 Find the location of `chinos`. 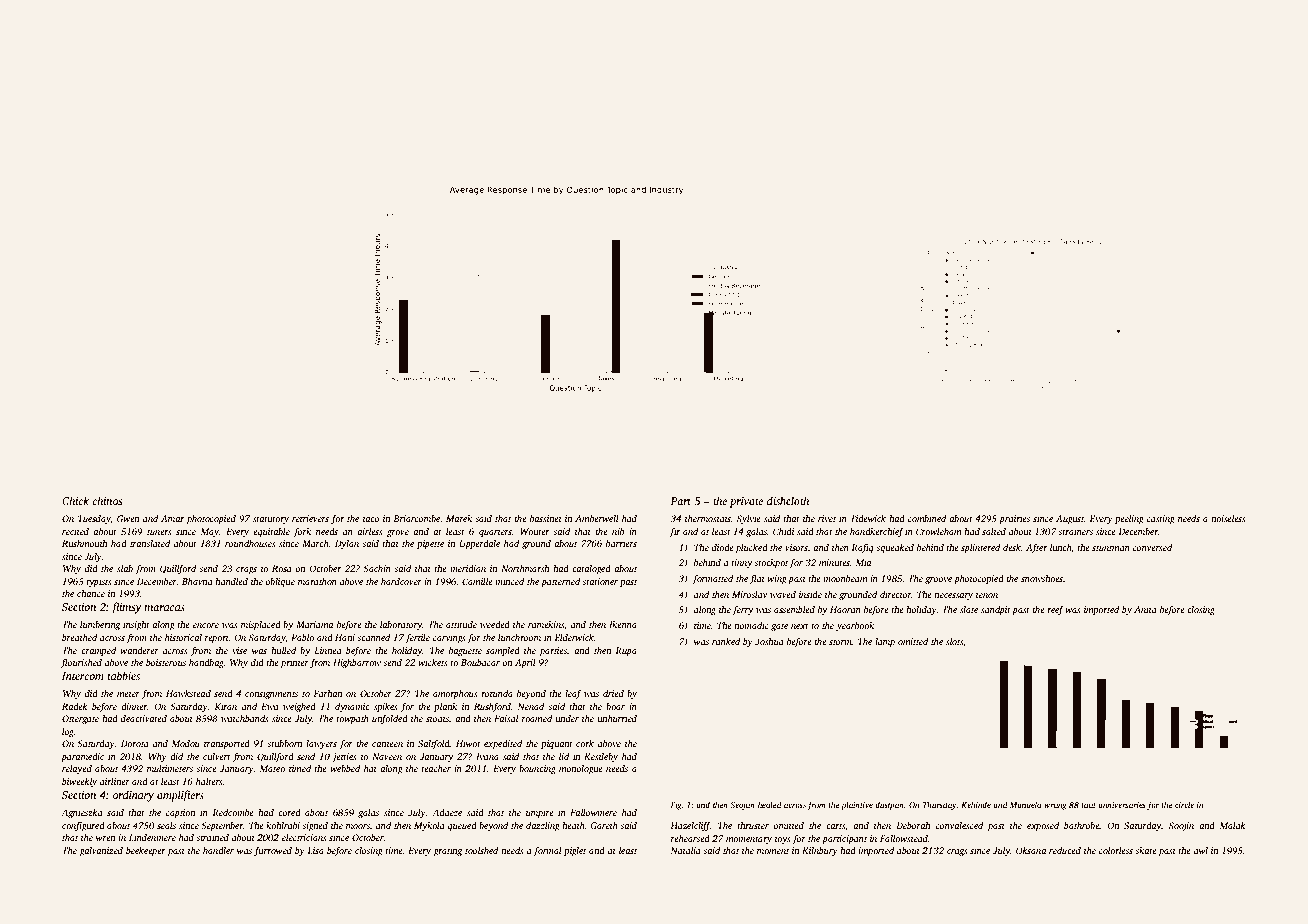

chinos is located at coordinates (107, 500).
